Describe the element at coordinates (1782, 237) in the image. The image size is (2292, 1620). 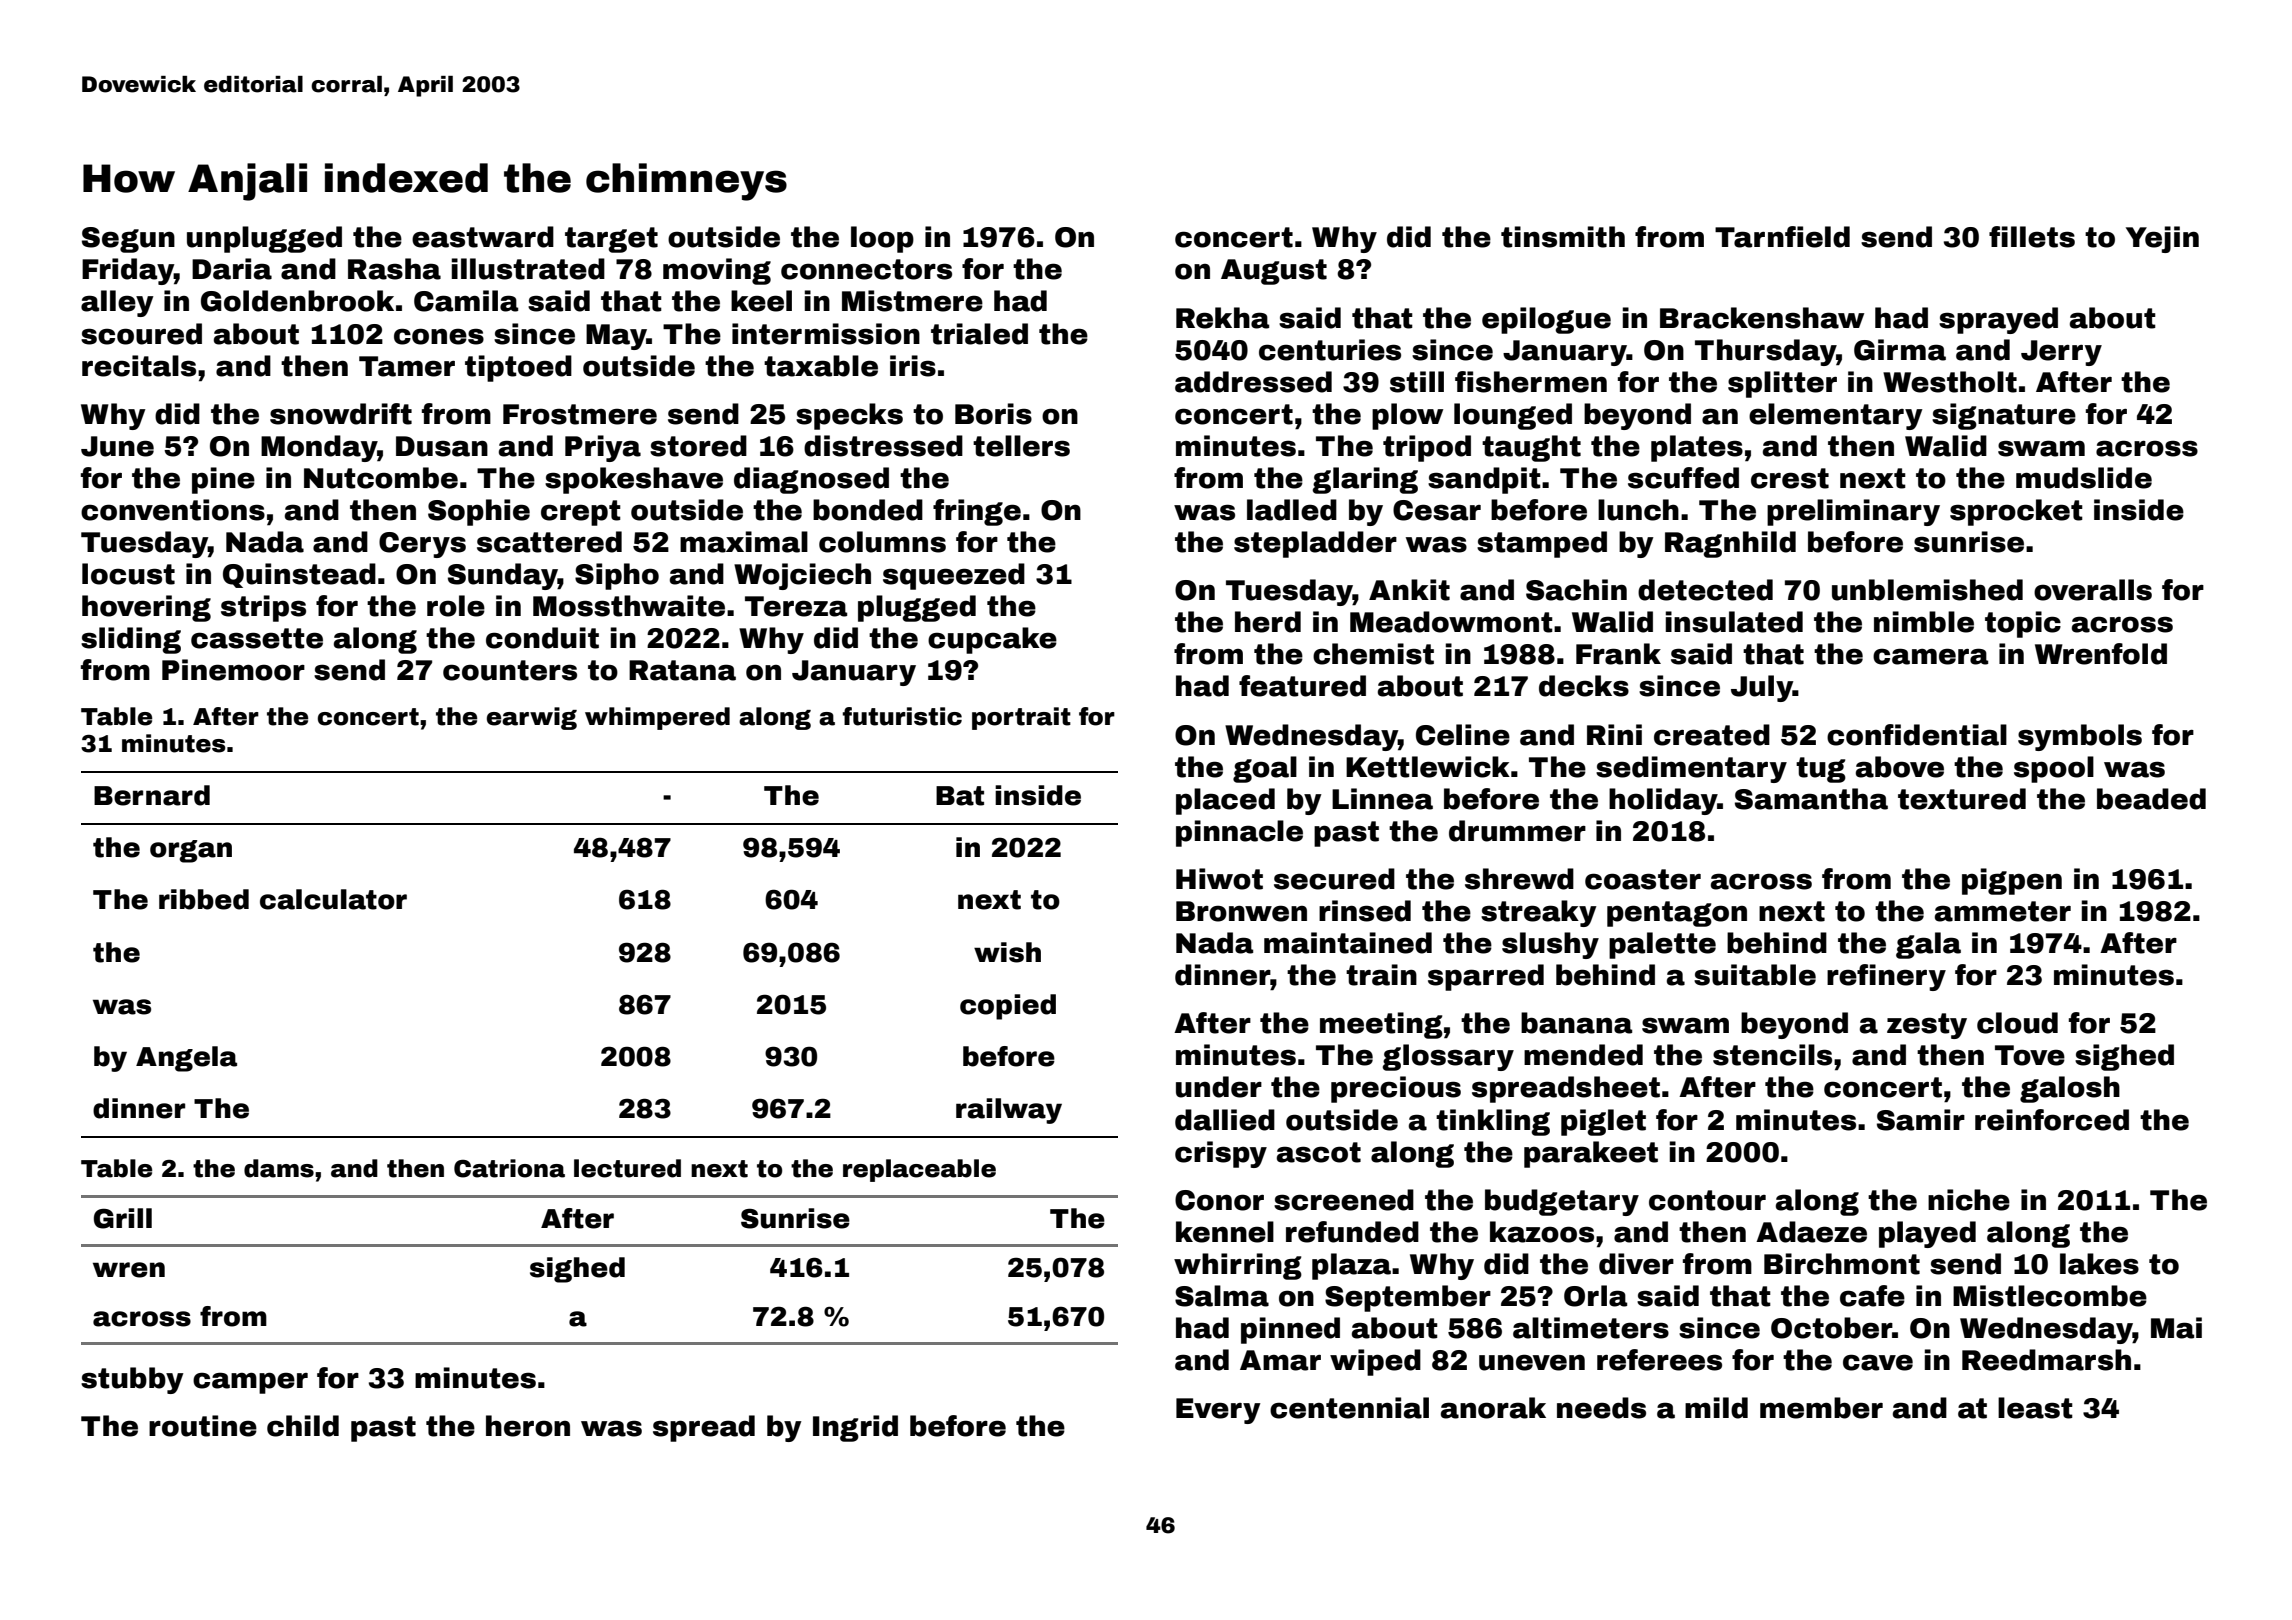
I see `Tarnfield` at that location.
